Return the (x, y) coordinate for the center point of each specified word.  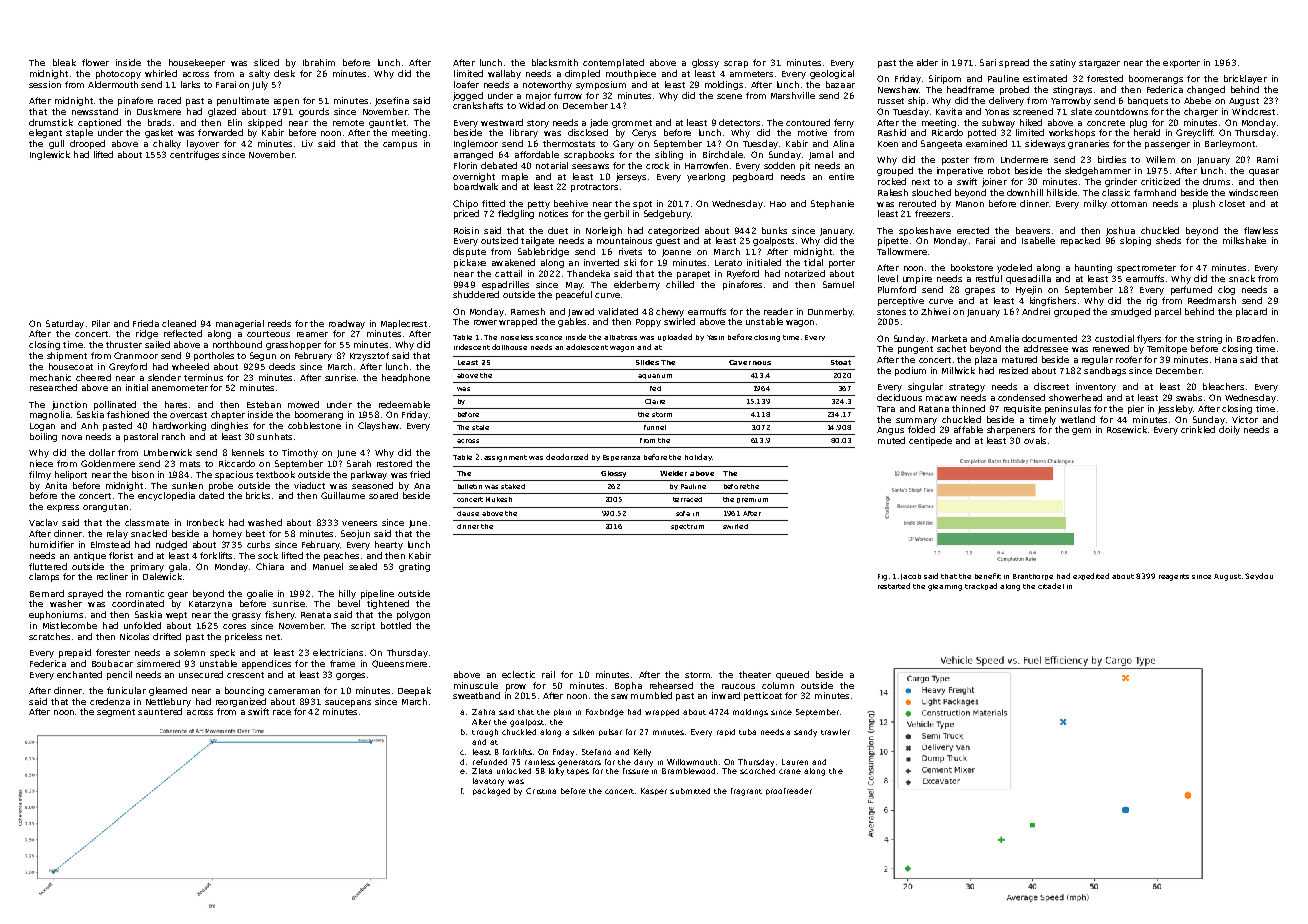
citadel (1051, 586)
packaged (491, 792)
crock (657, 165)
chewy (670, 312)
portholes (214, 356)
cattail (508, 273)
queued (792, 675)
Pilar (101, 323)
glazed (222, 112)
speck (222, 653)
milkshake (1244, 240)
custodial (1114, 338)
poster (955, 161)
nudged (171, 545)
